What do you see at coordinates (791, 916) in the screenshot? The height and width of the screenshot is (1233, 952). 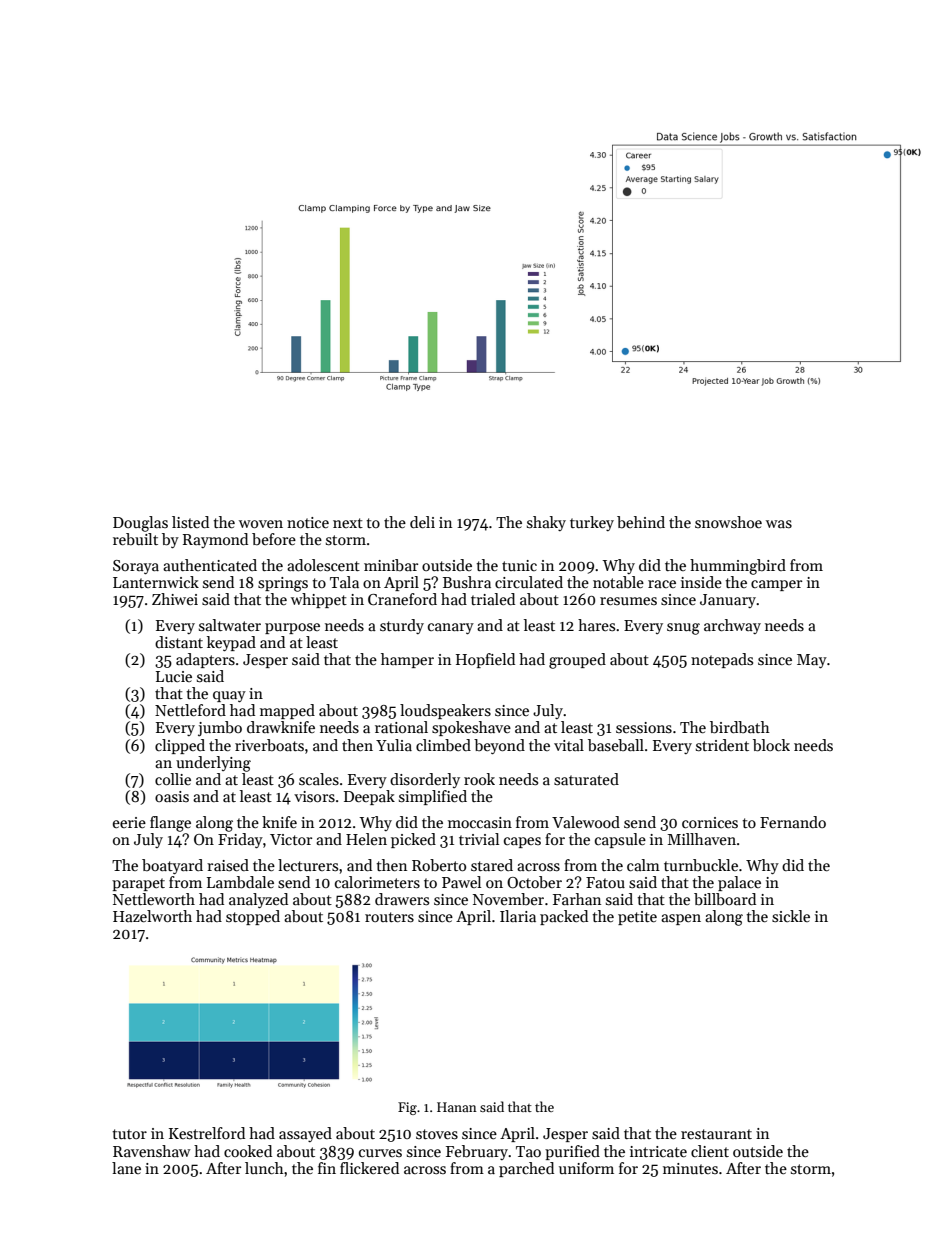 I see `sickle` at bounding box center [791, 916].
